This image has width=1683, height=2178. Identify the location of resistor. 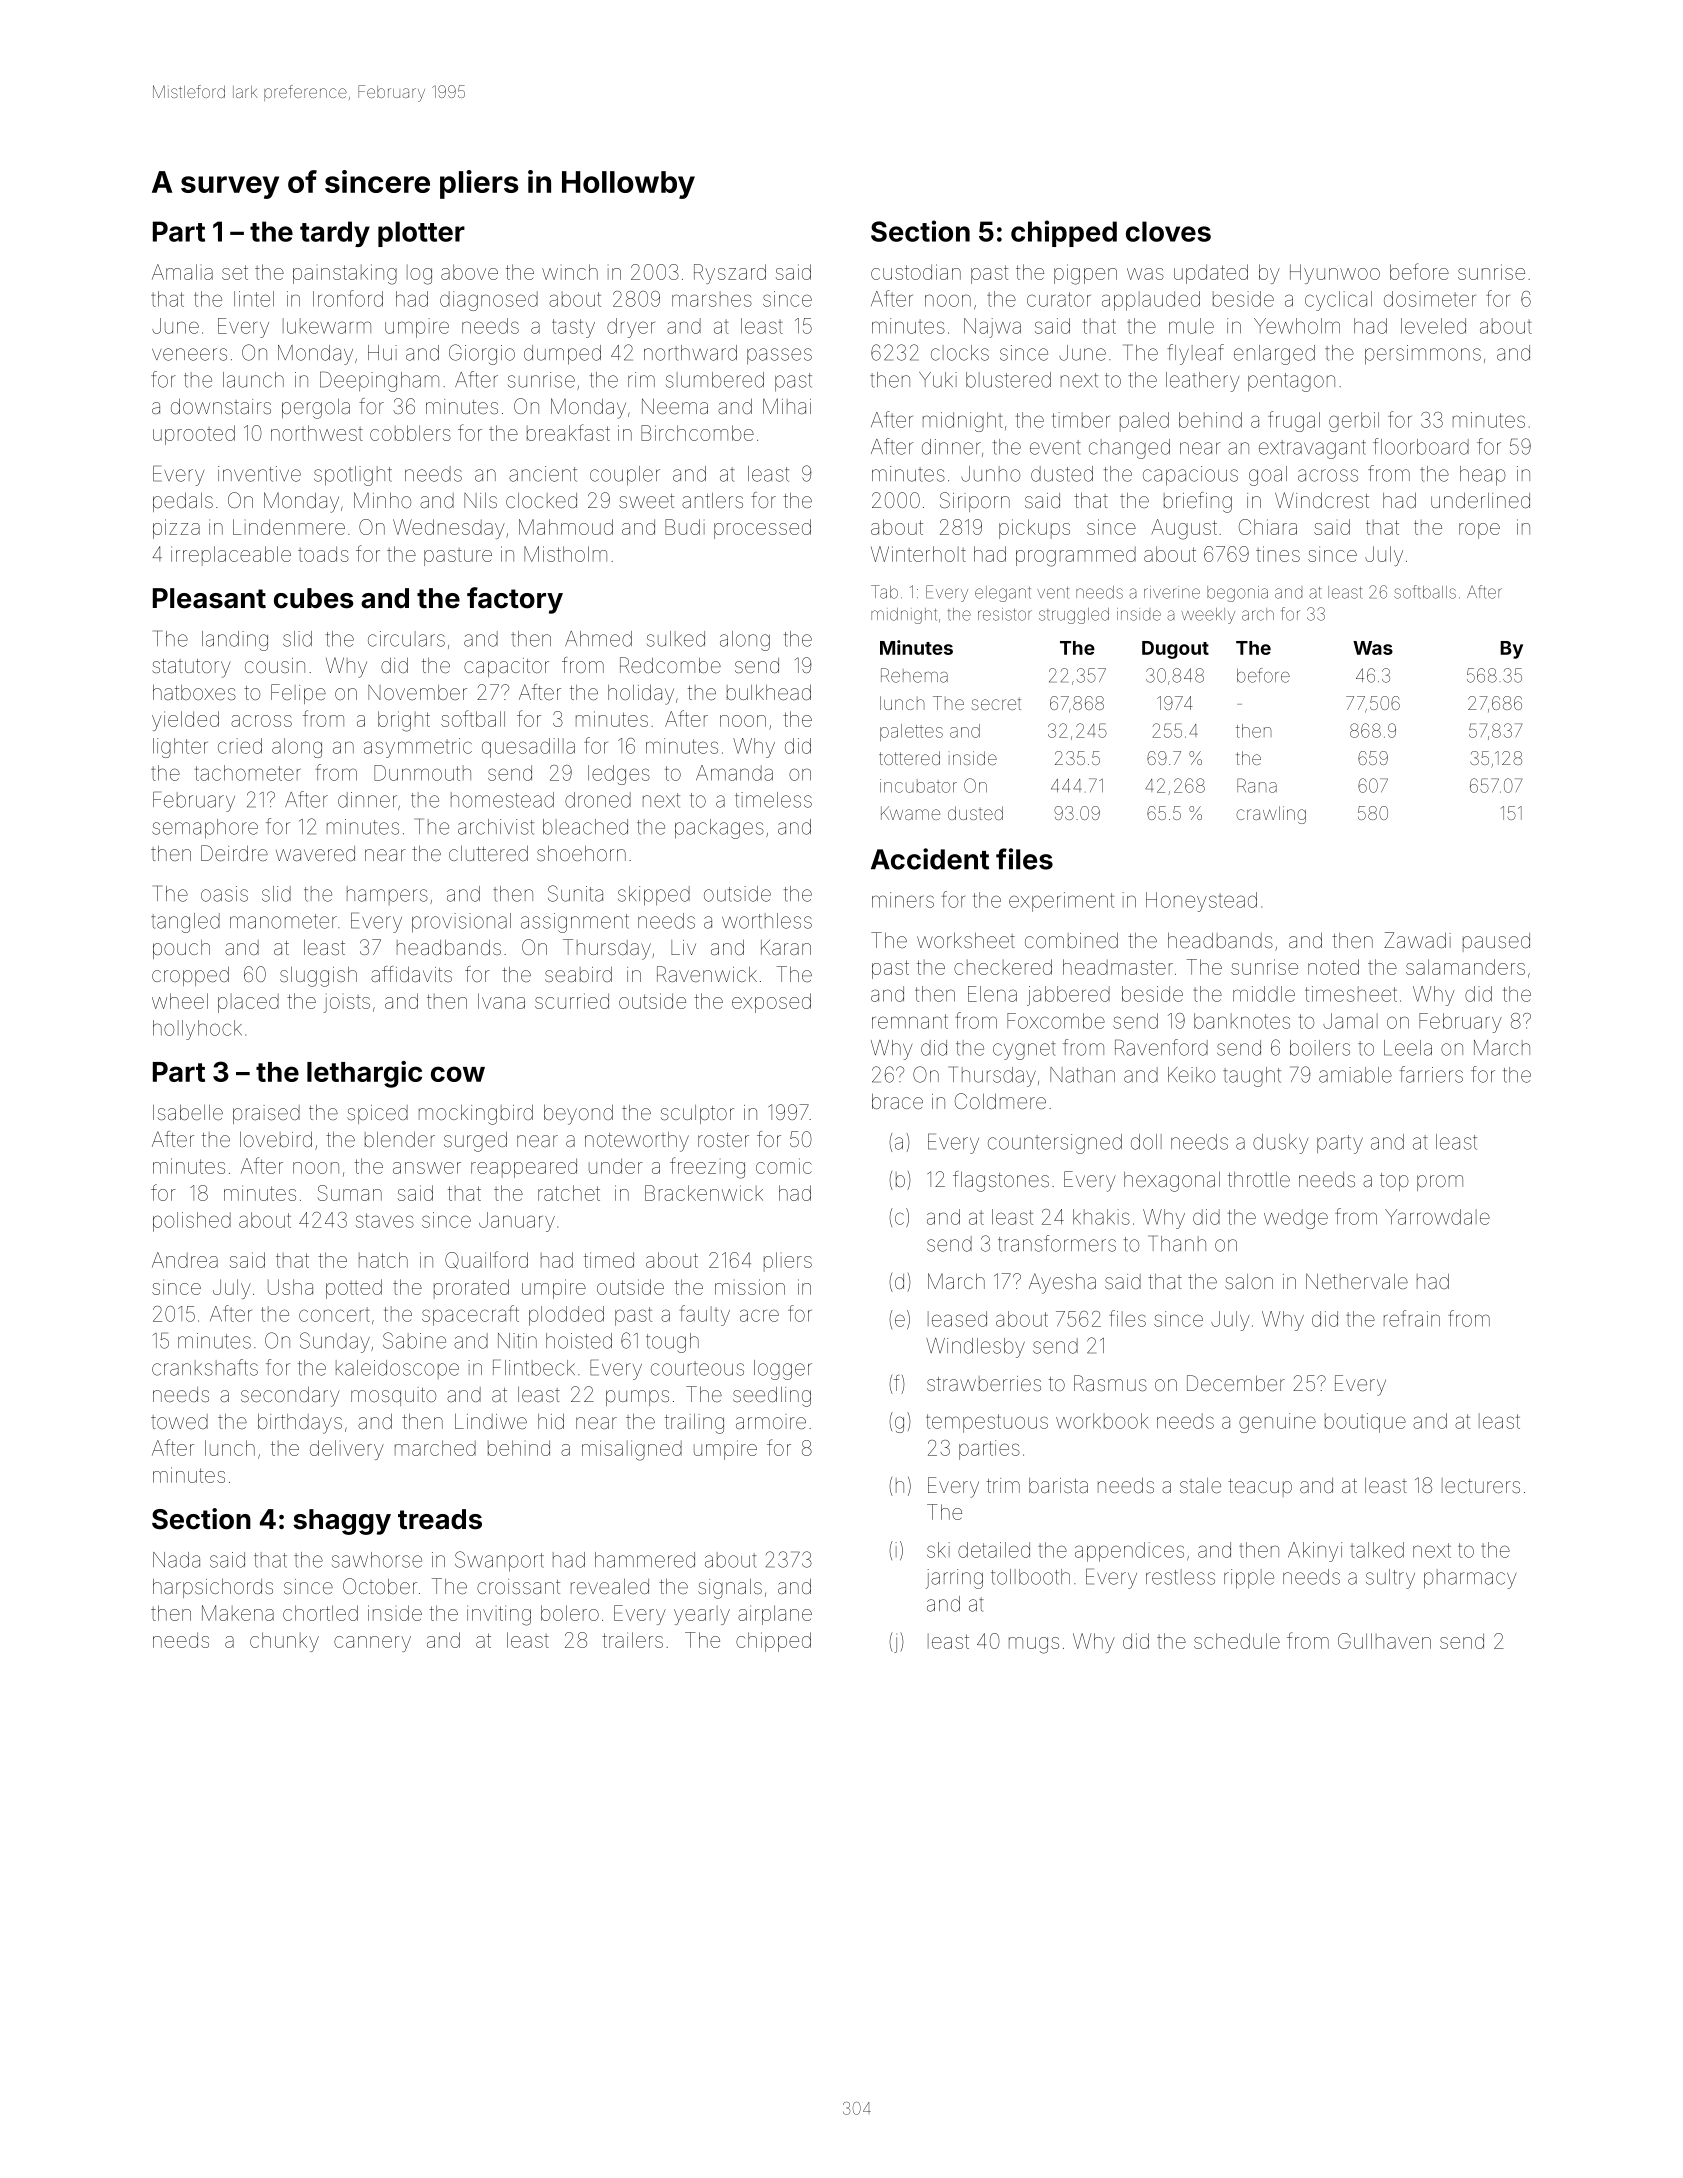
(1005, 614).
